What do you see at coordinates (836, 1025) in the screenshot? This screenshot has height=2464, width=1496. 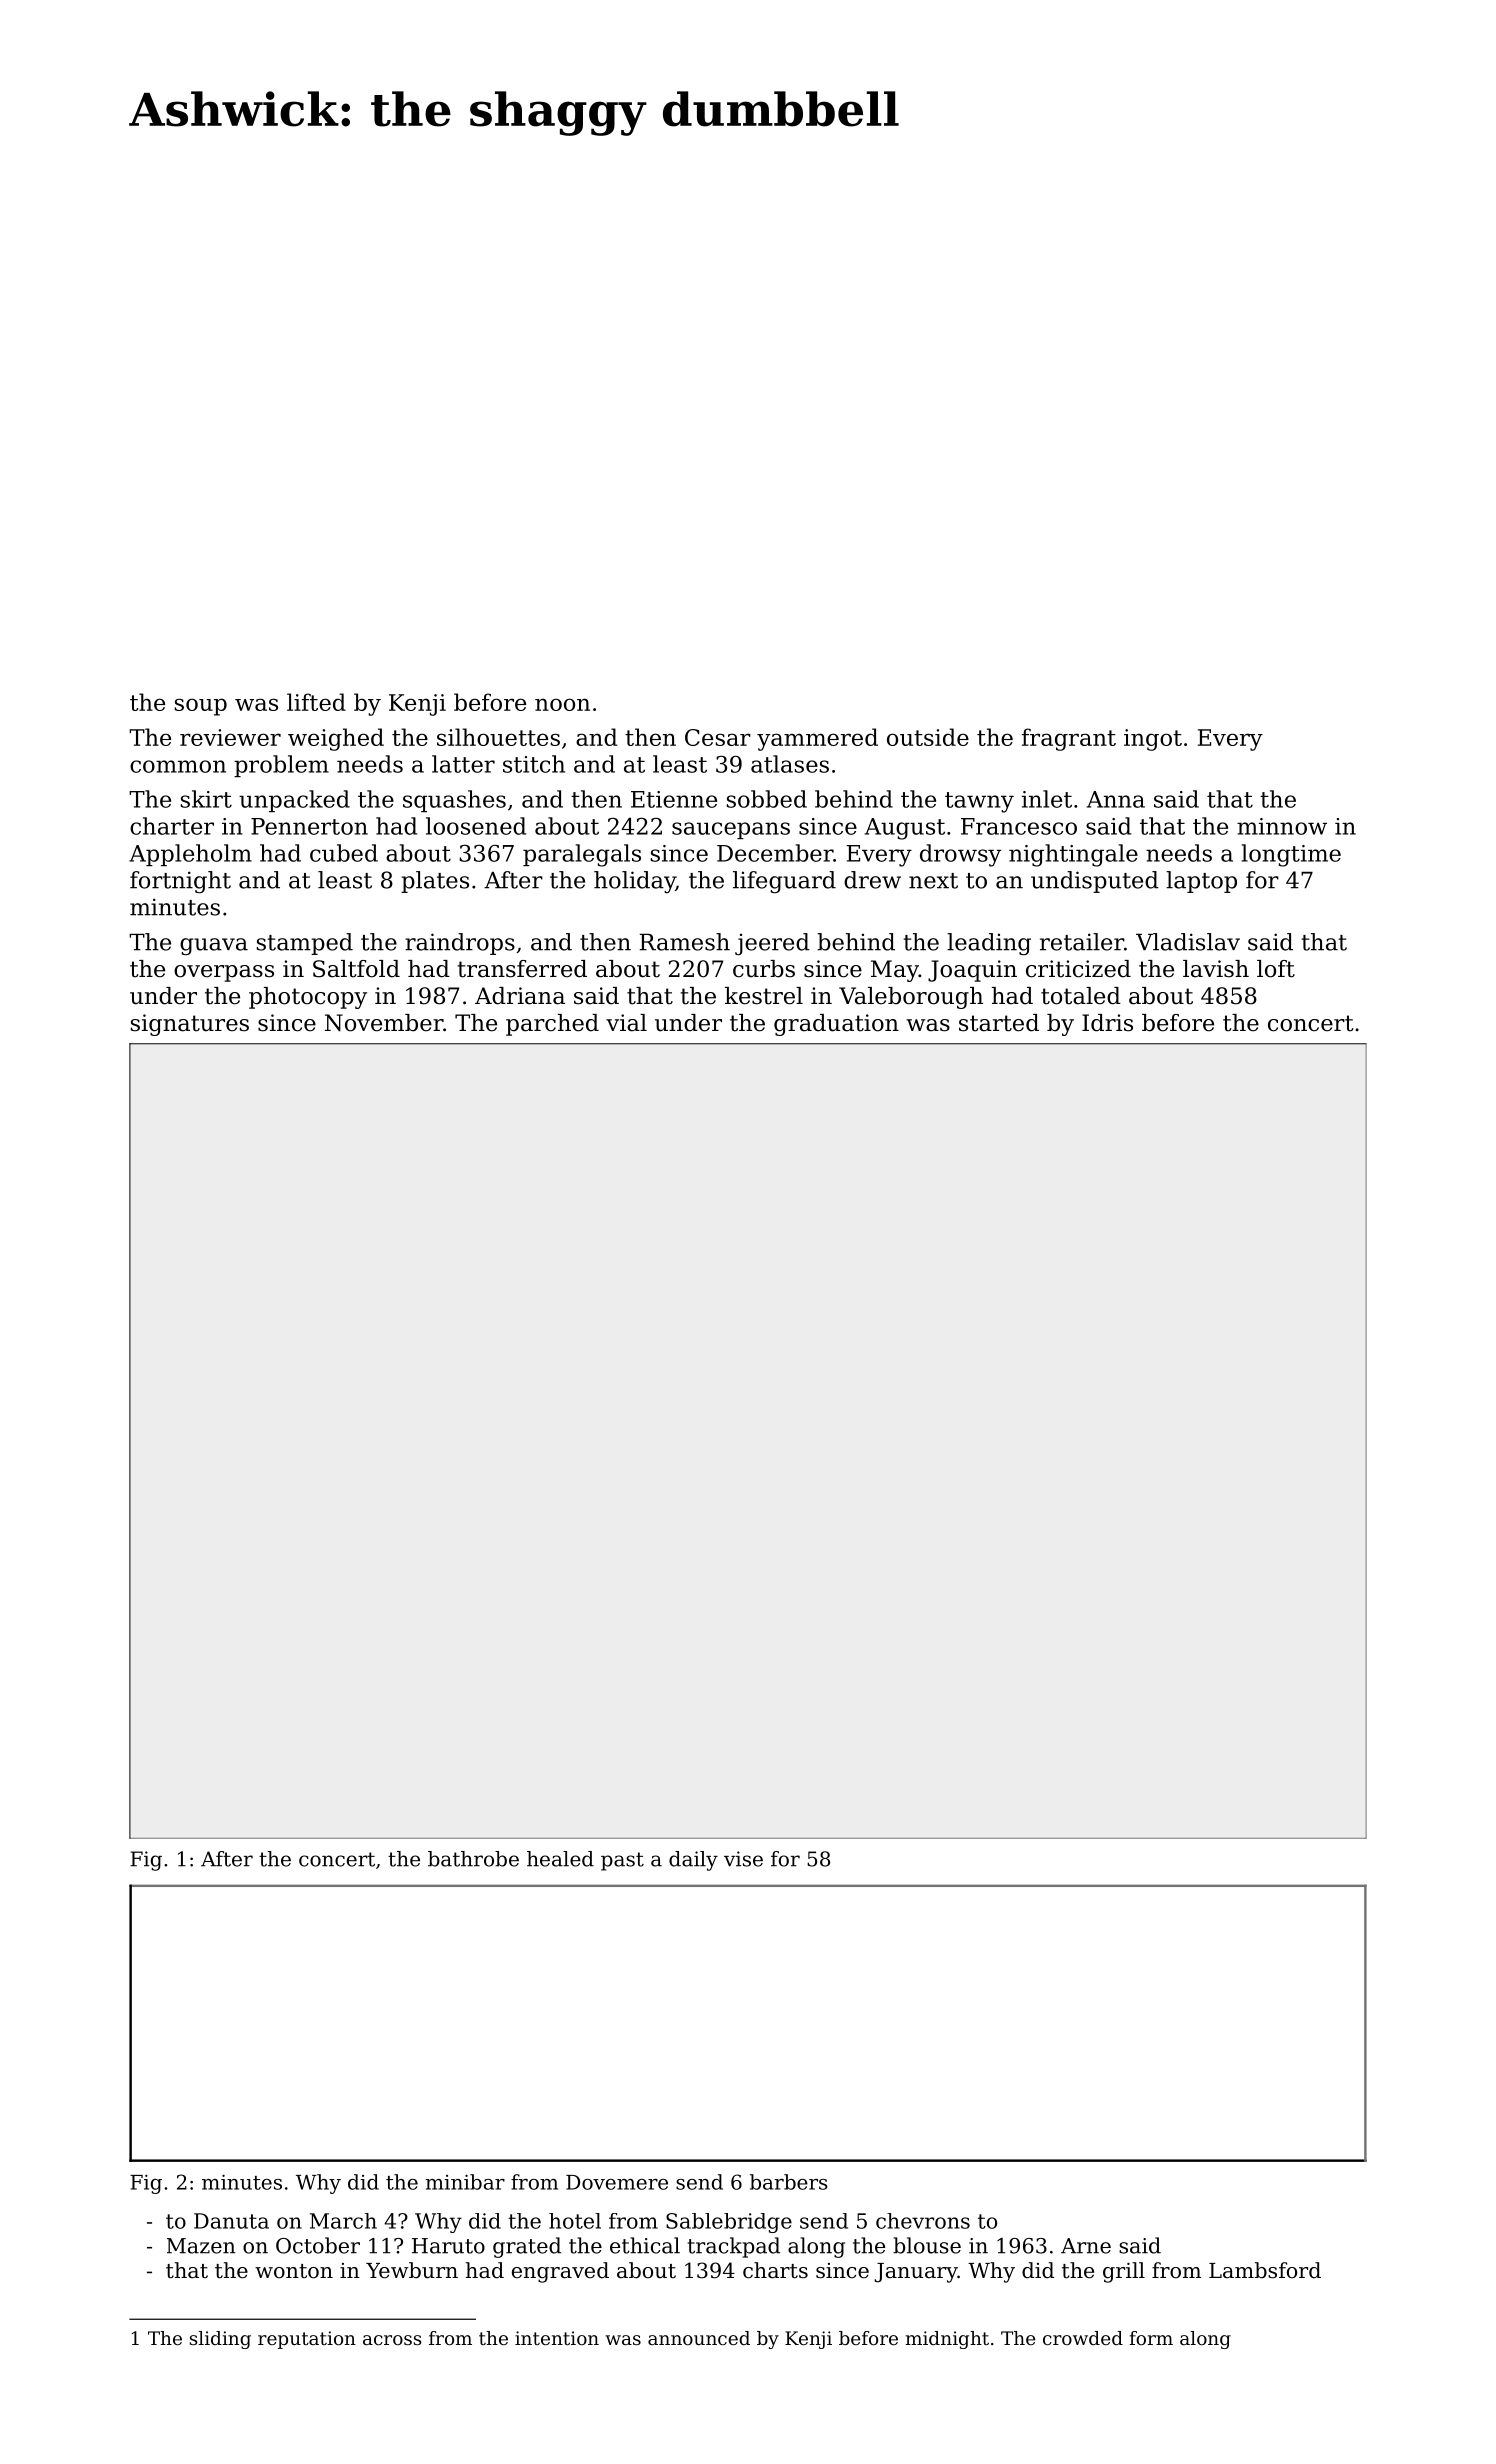 I see `graduation` at bounding box center [836, 1025].
